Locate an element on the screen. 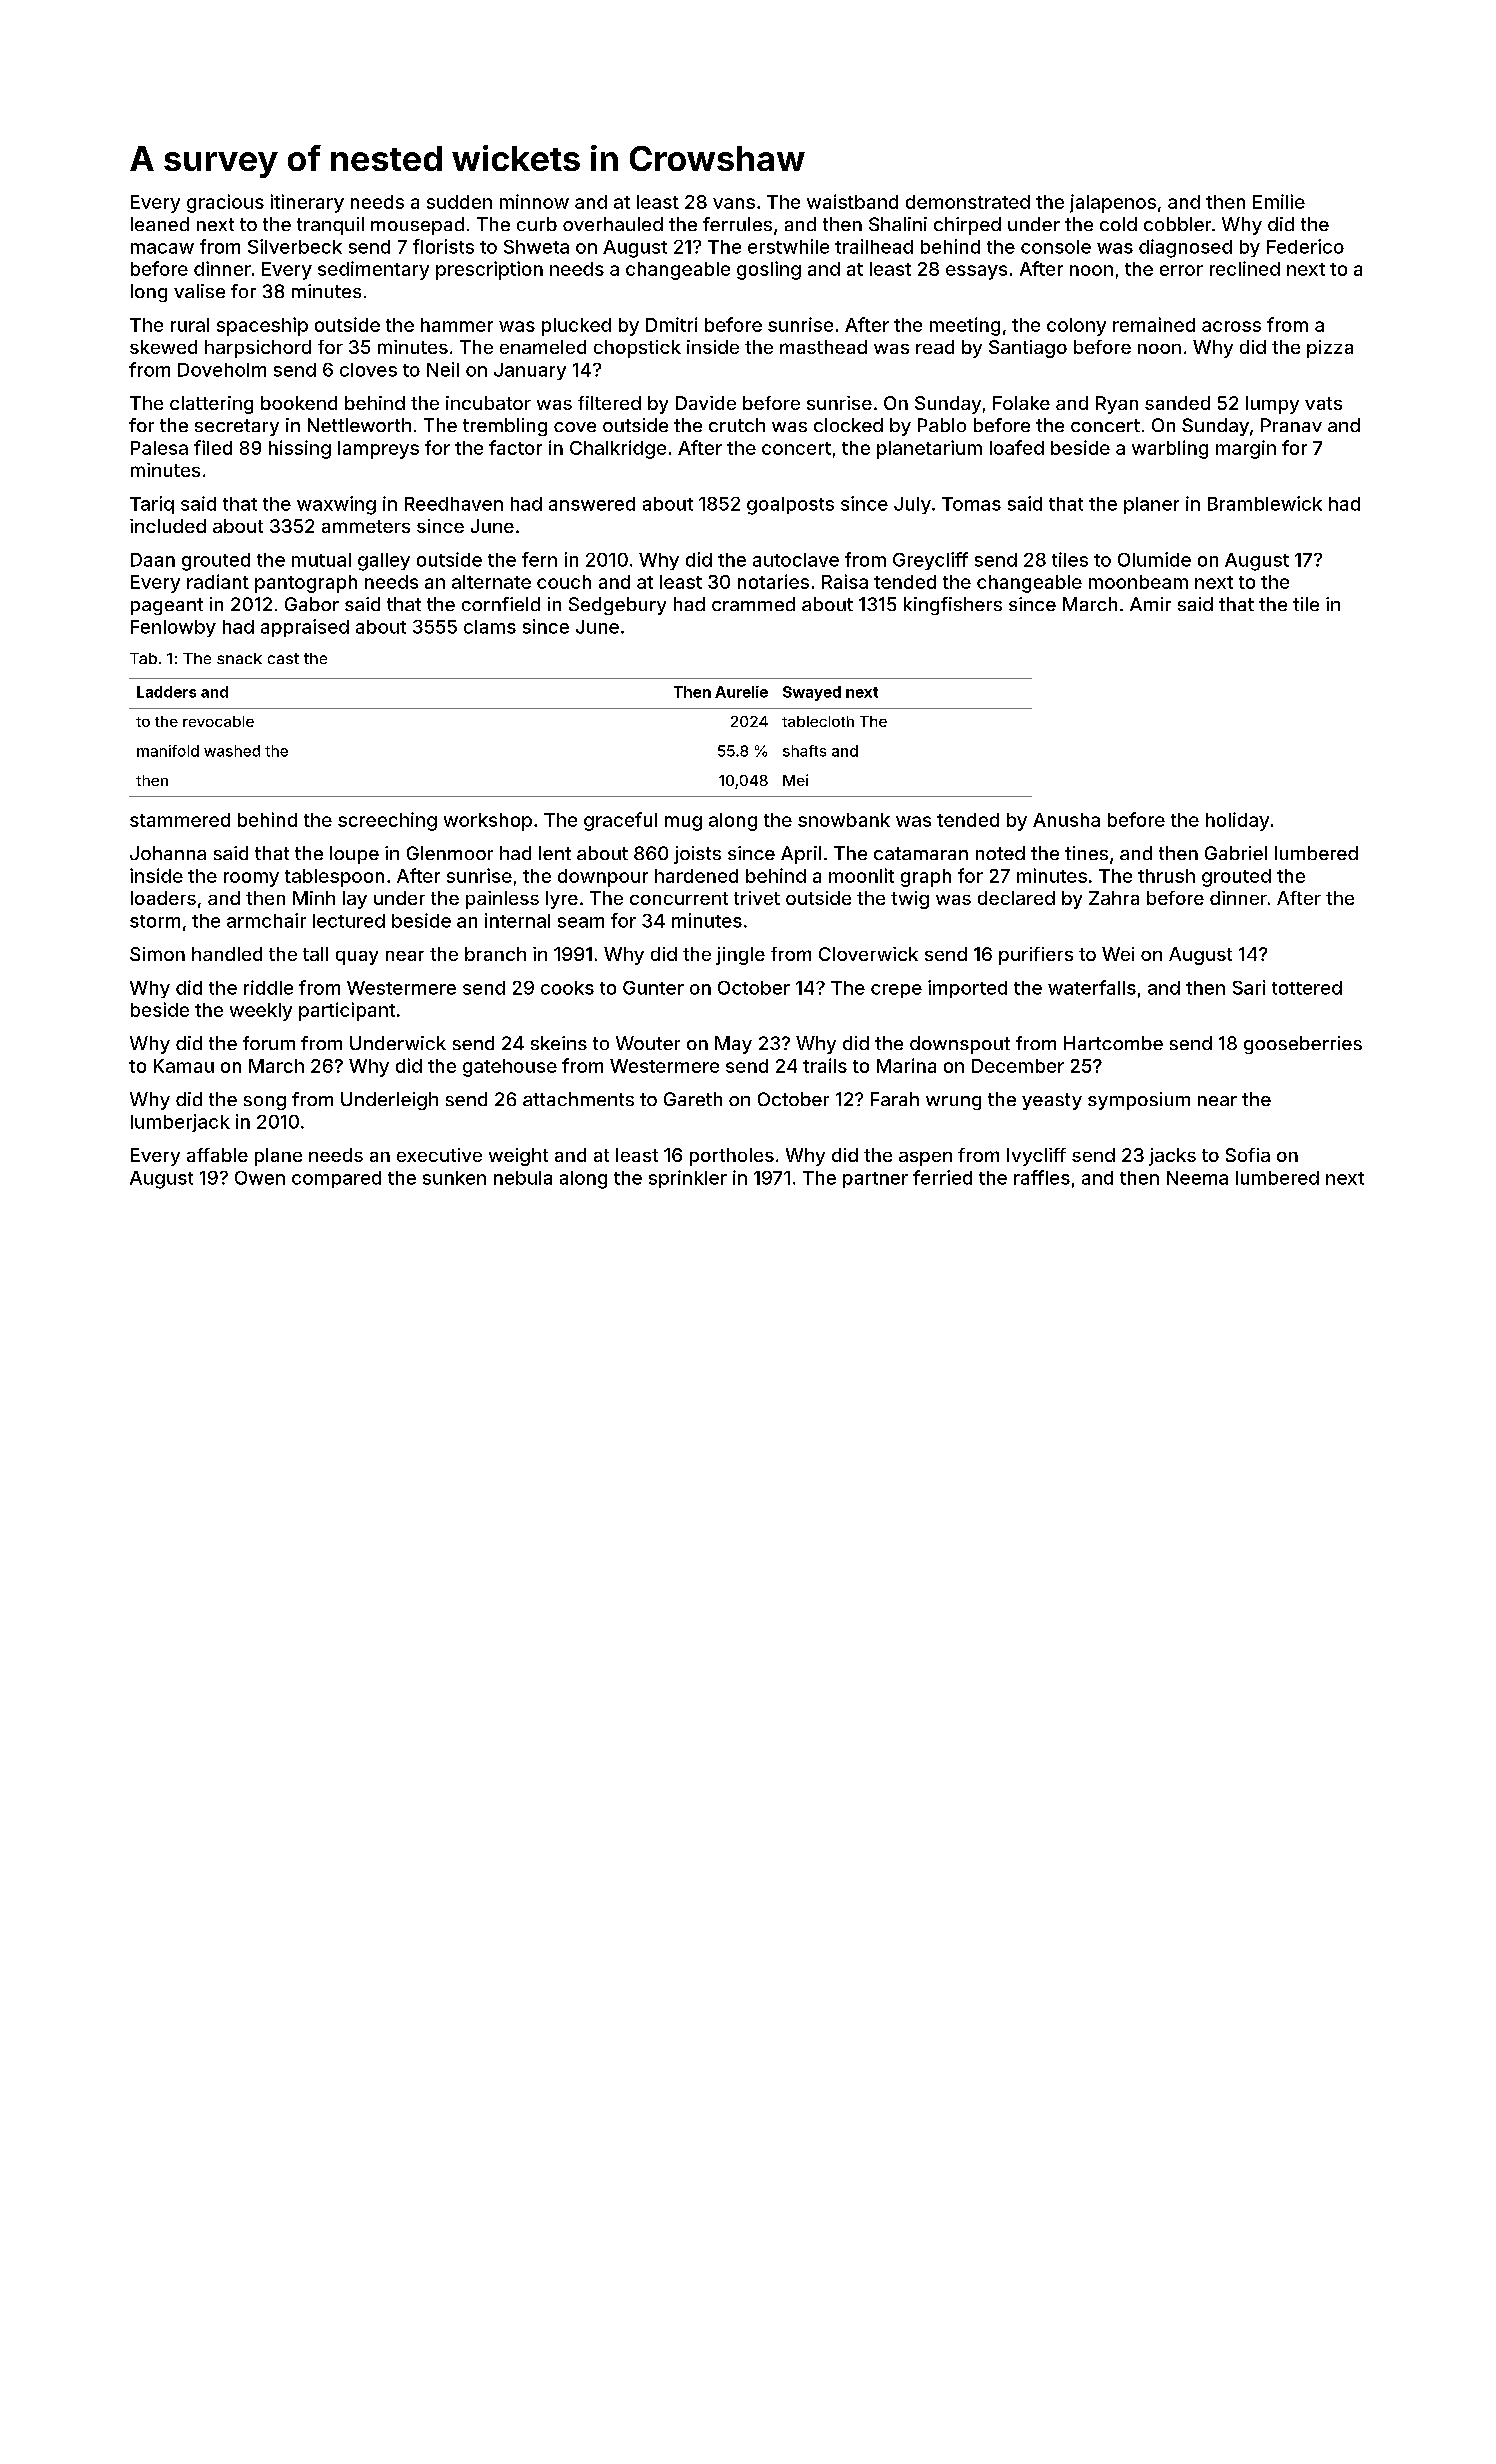 Image resolution: width=1496 pixels, height=2464 pixels. compared is located at coordinates (336, 1179).
